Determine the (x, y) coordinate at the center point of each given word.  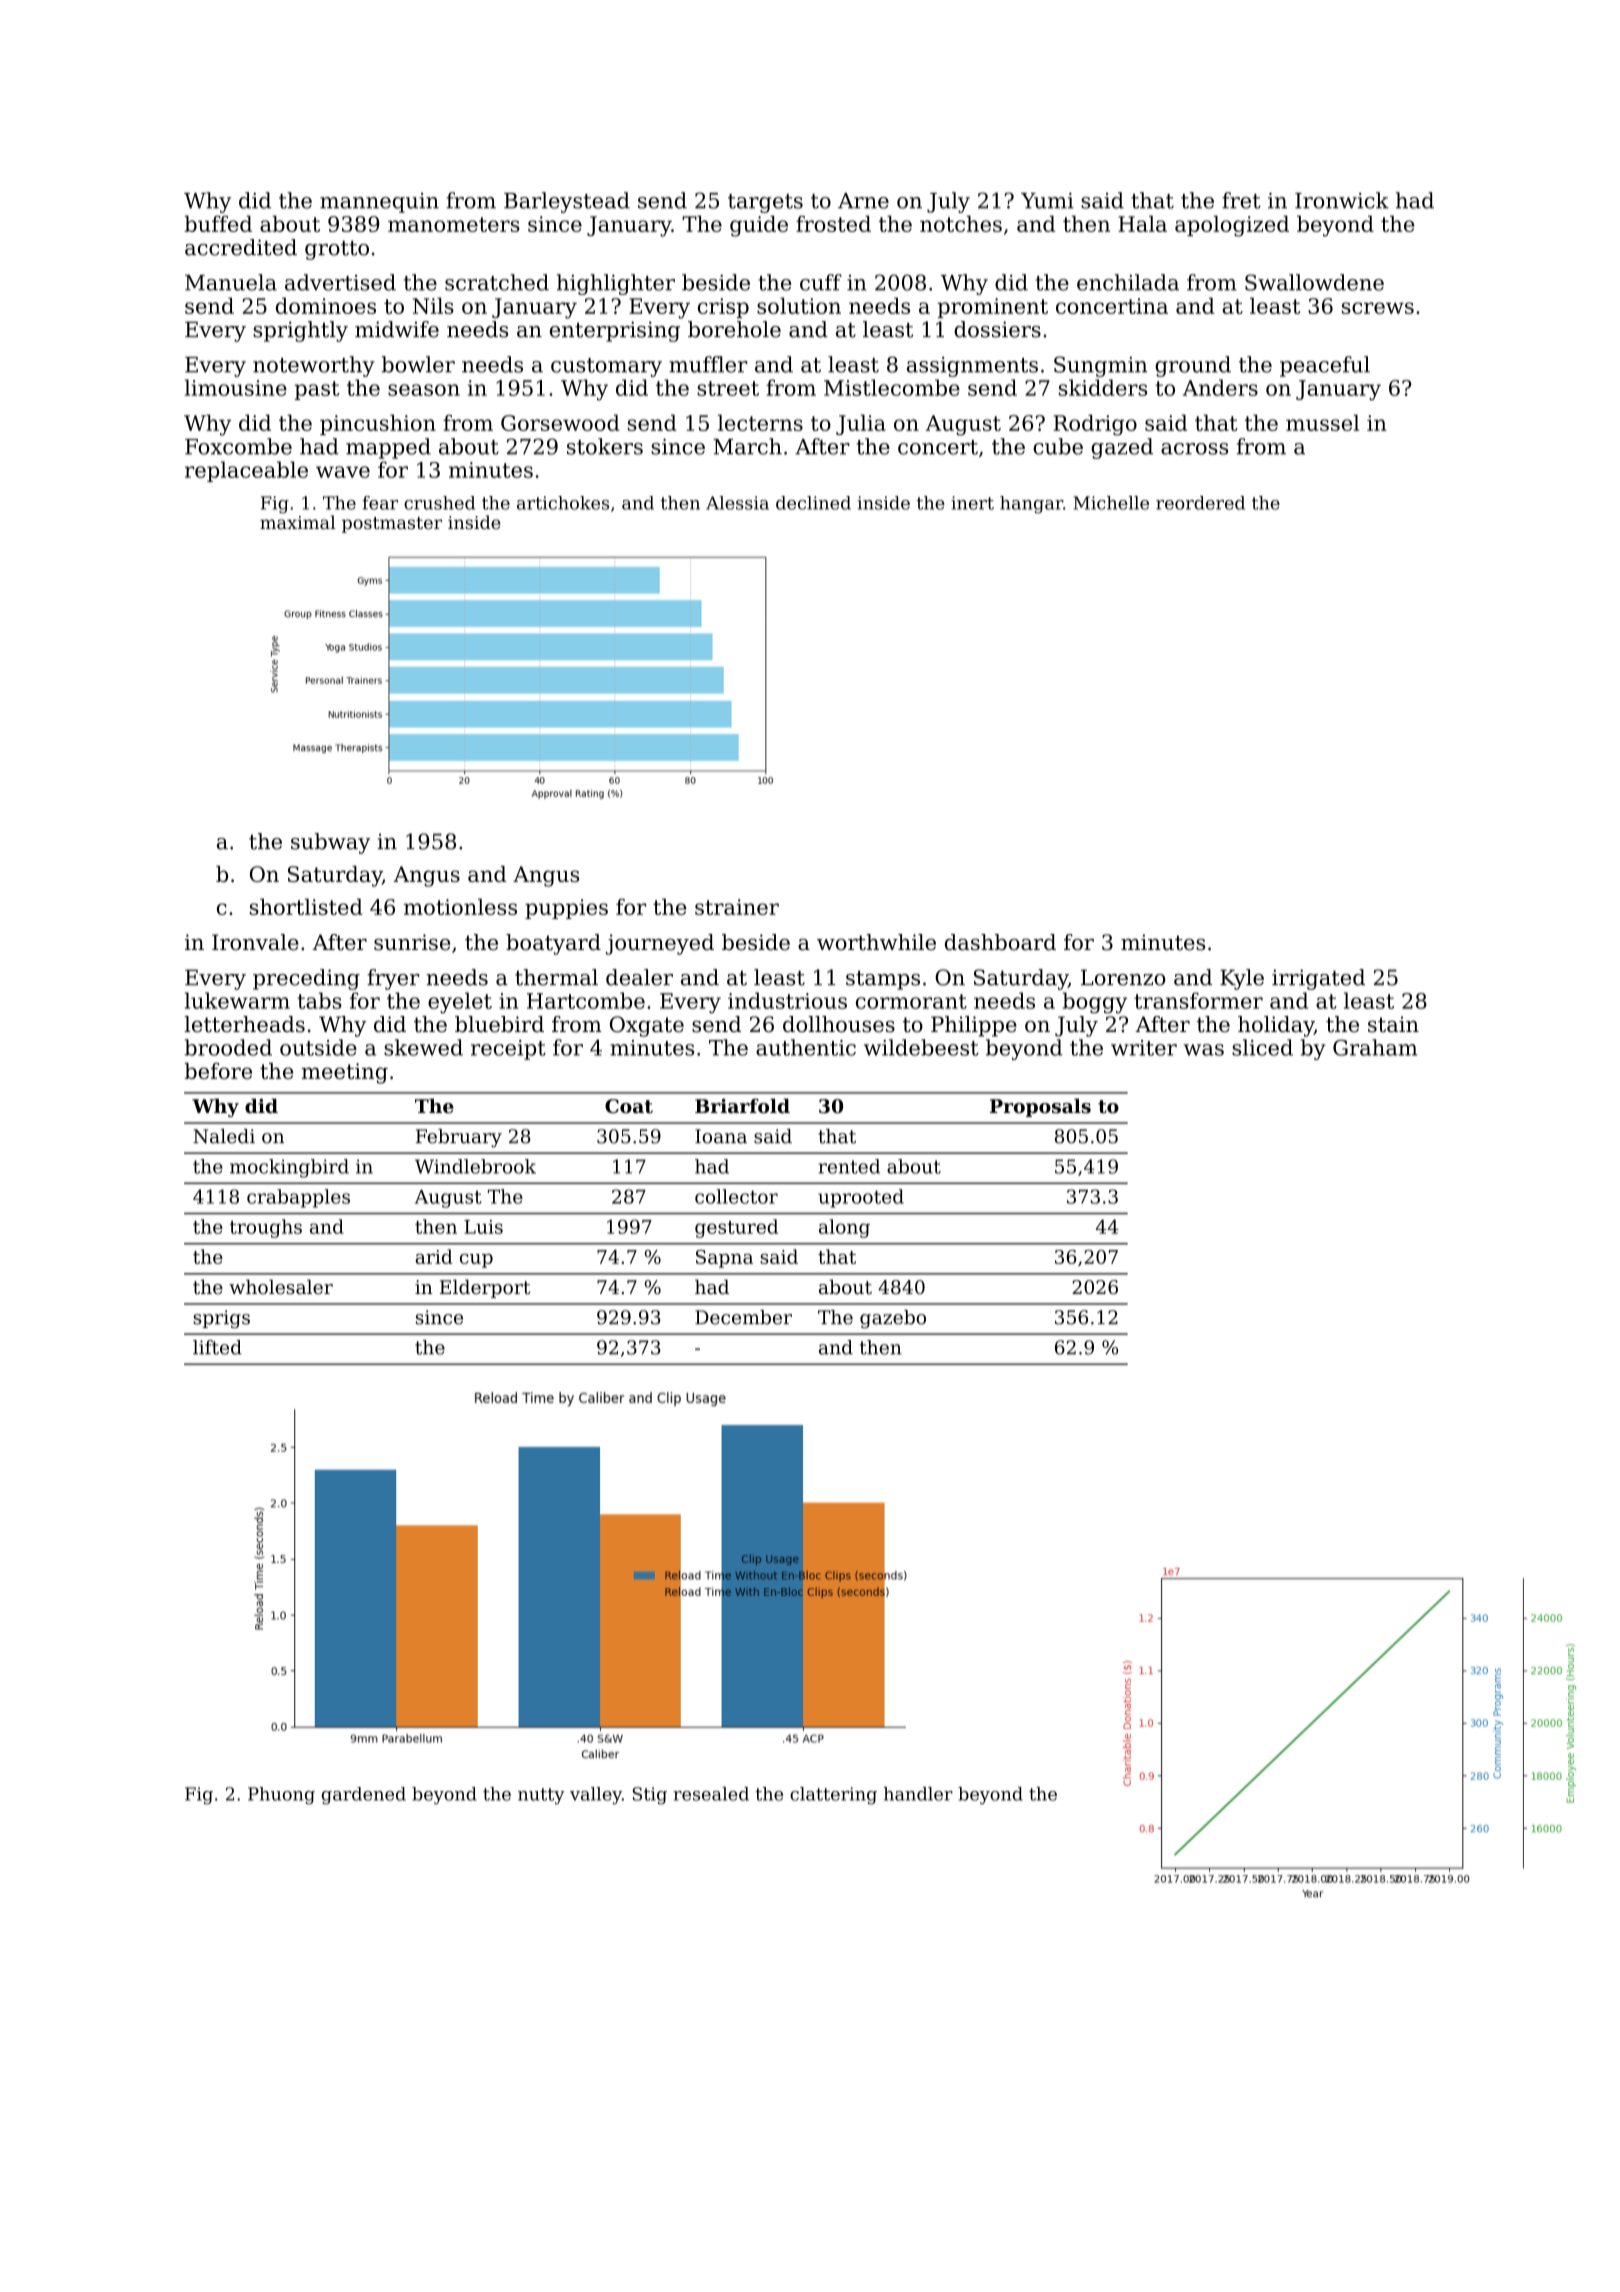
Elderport (485, 1288)
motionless (460, 906)
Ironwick (1342, 200)
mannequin (379, 203)
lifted (217, 1347)
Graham (1375, 1047)
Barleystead (567, 202)
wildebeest (921, 1047)
